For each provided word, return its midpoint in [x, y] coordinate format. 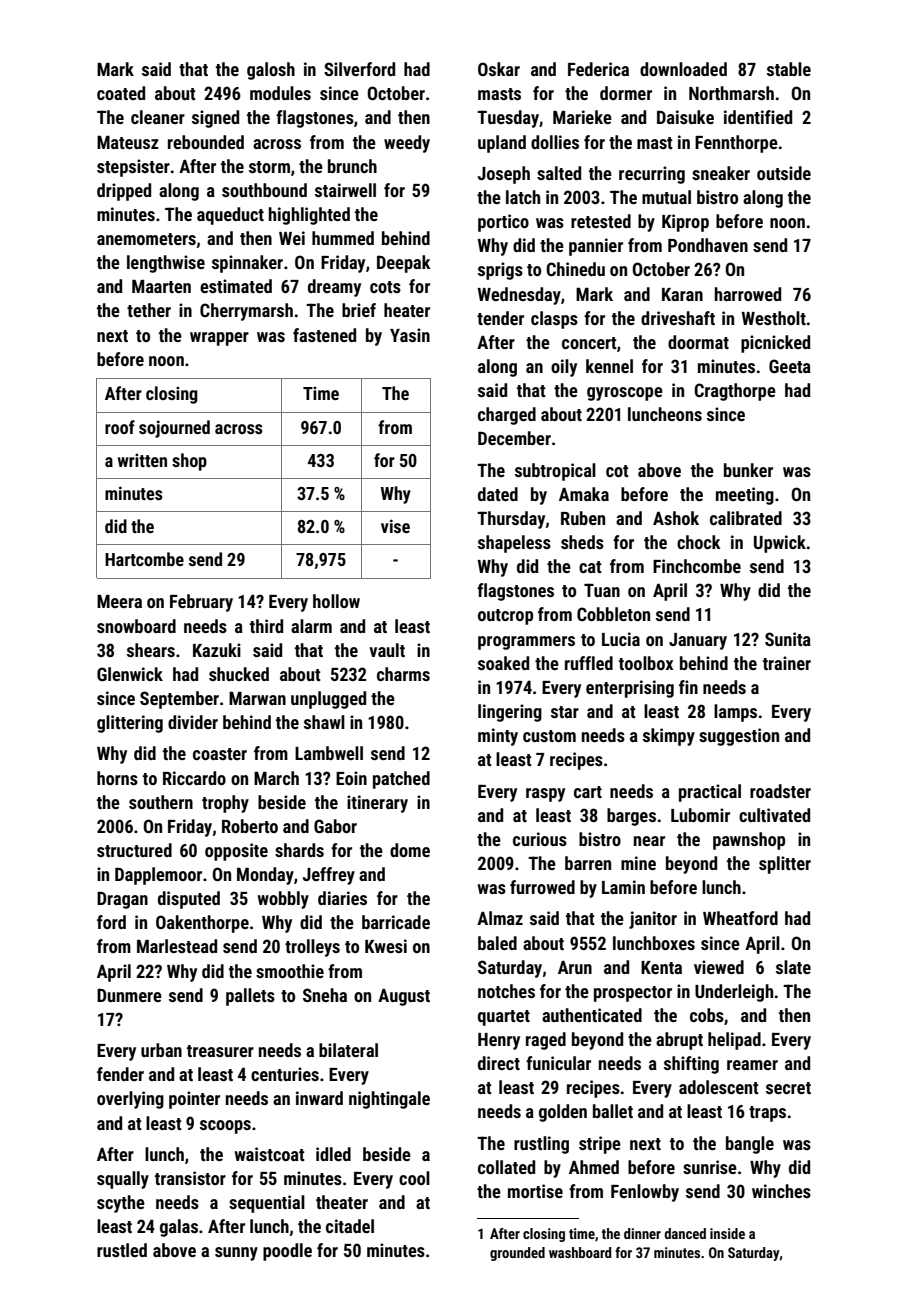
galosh [271, 71]
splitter [785, 865]
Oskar [499, 69]
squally [123, 1180]
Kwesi [386, 946]
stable [789, 69]
